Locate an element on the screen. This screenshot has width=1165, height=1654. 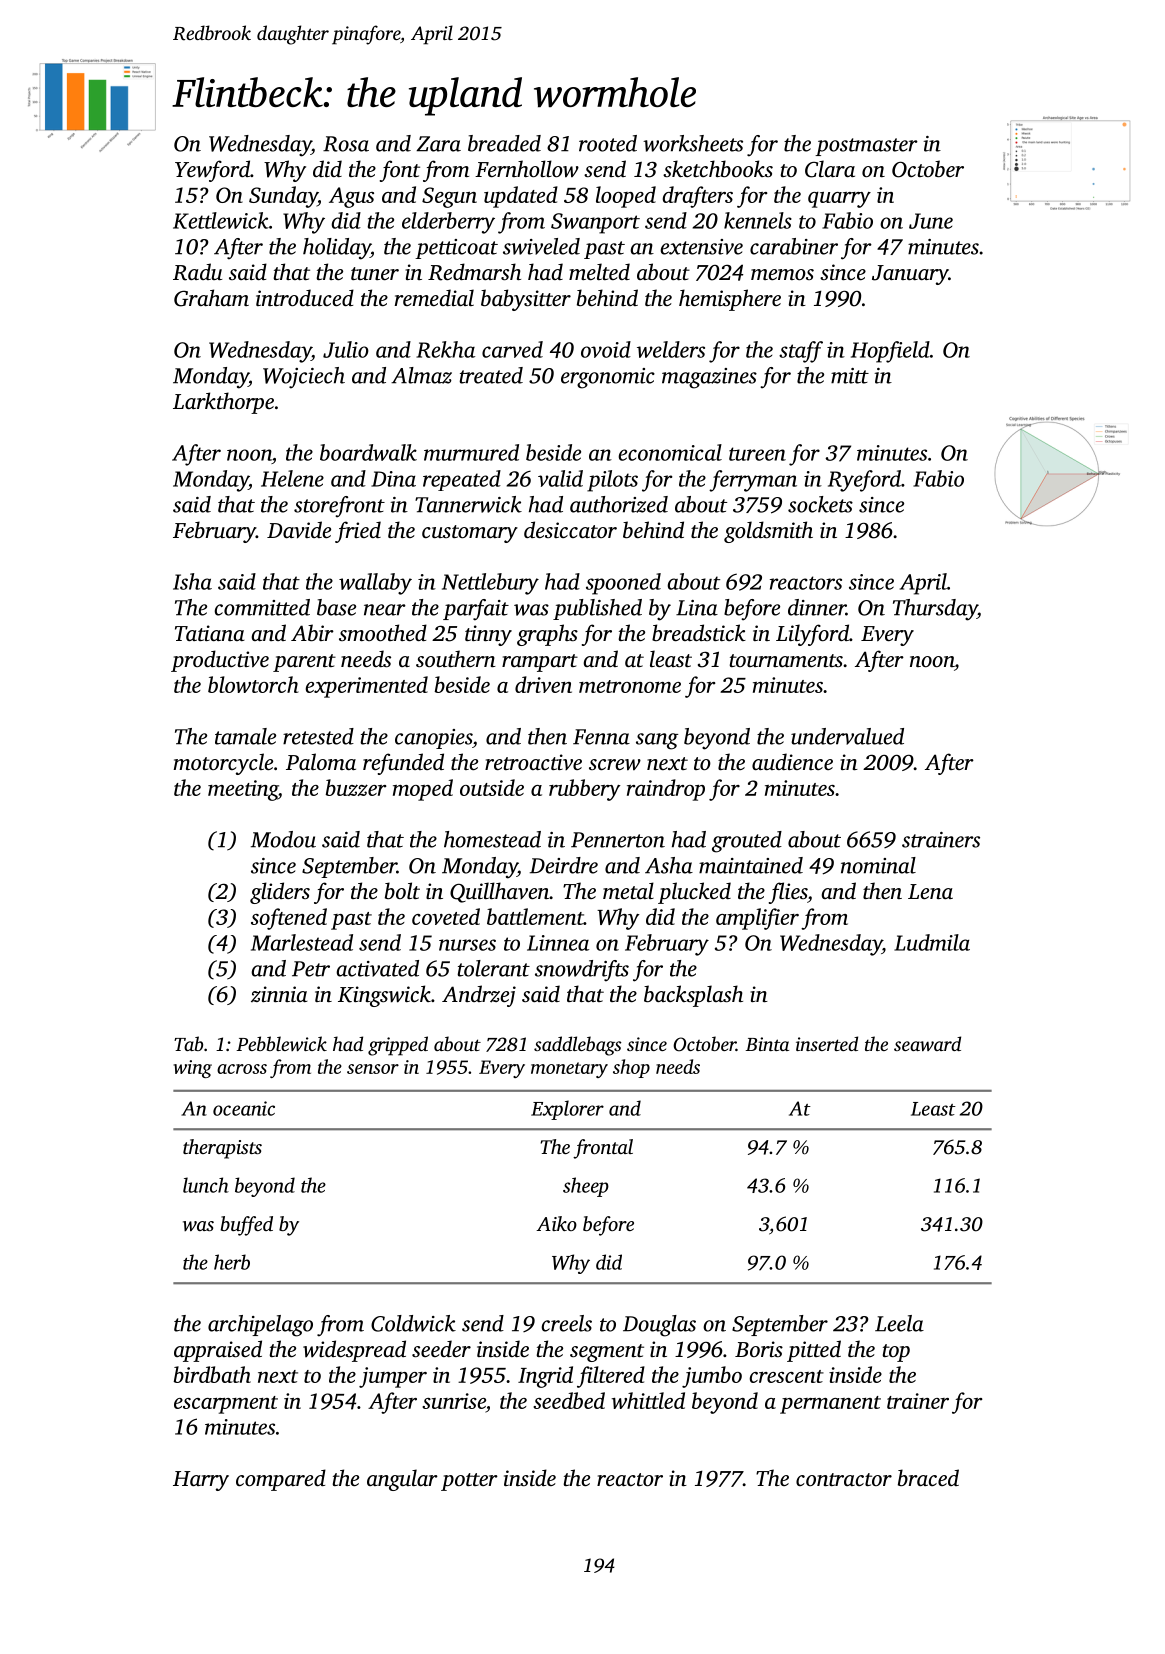
rooted is located at coordinates (608, 143).
